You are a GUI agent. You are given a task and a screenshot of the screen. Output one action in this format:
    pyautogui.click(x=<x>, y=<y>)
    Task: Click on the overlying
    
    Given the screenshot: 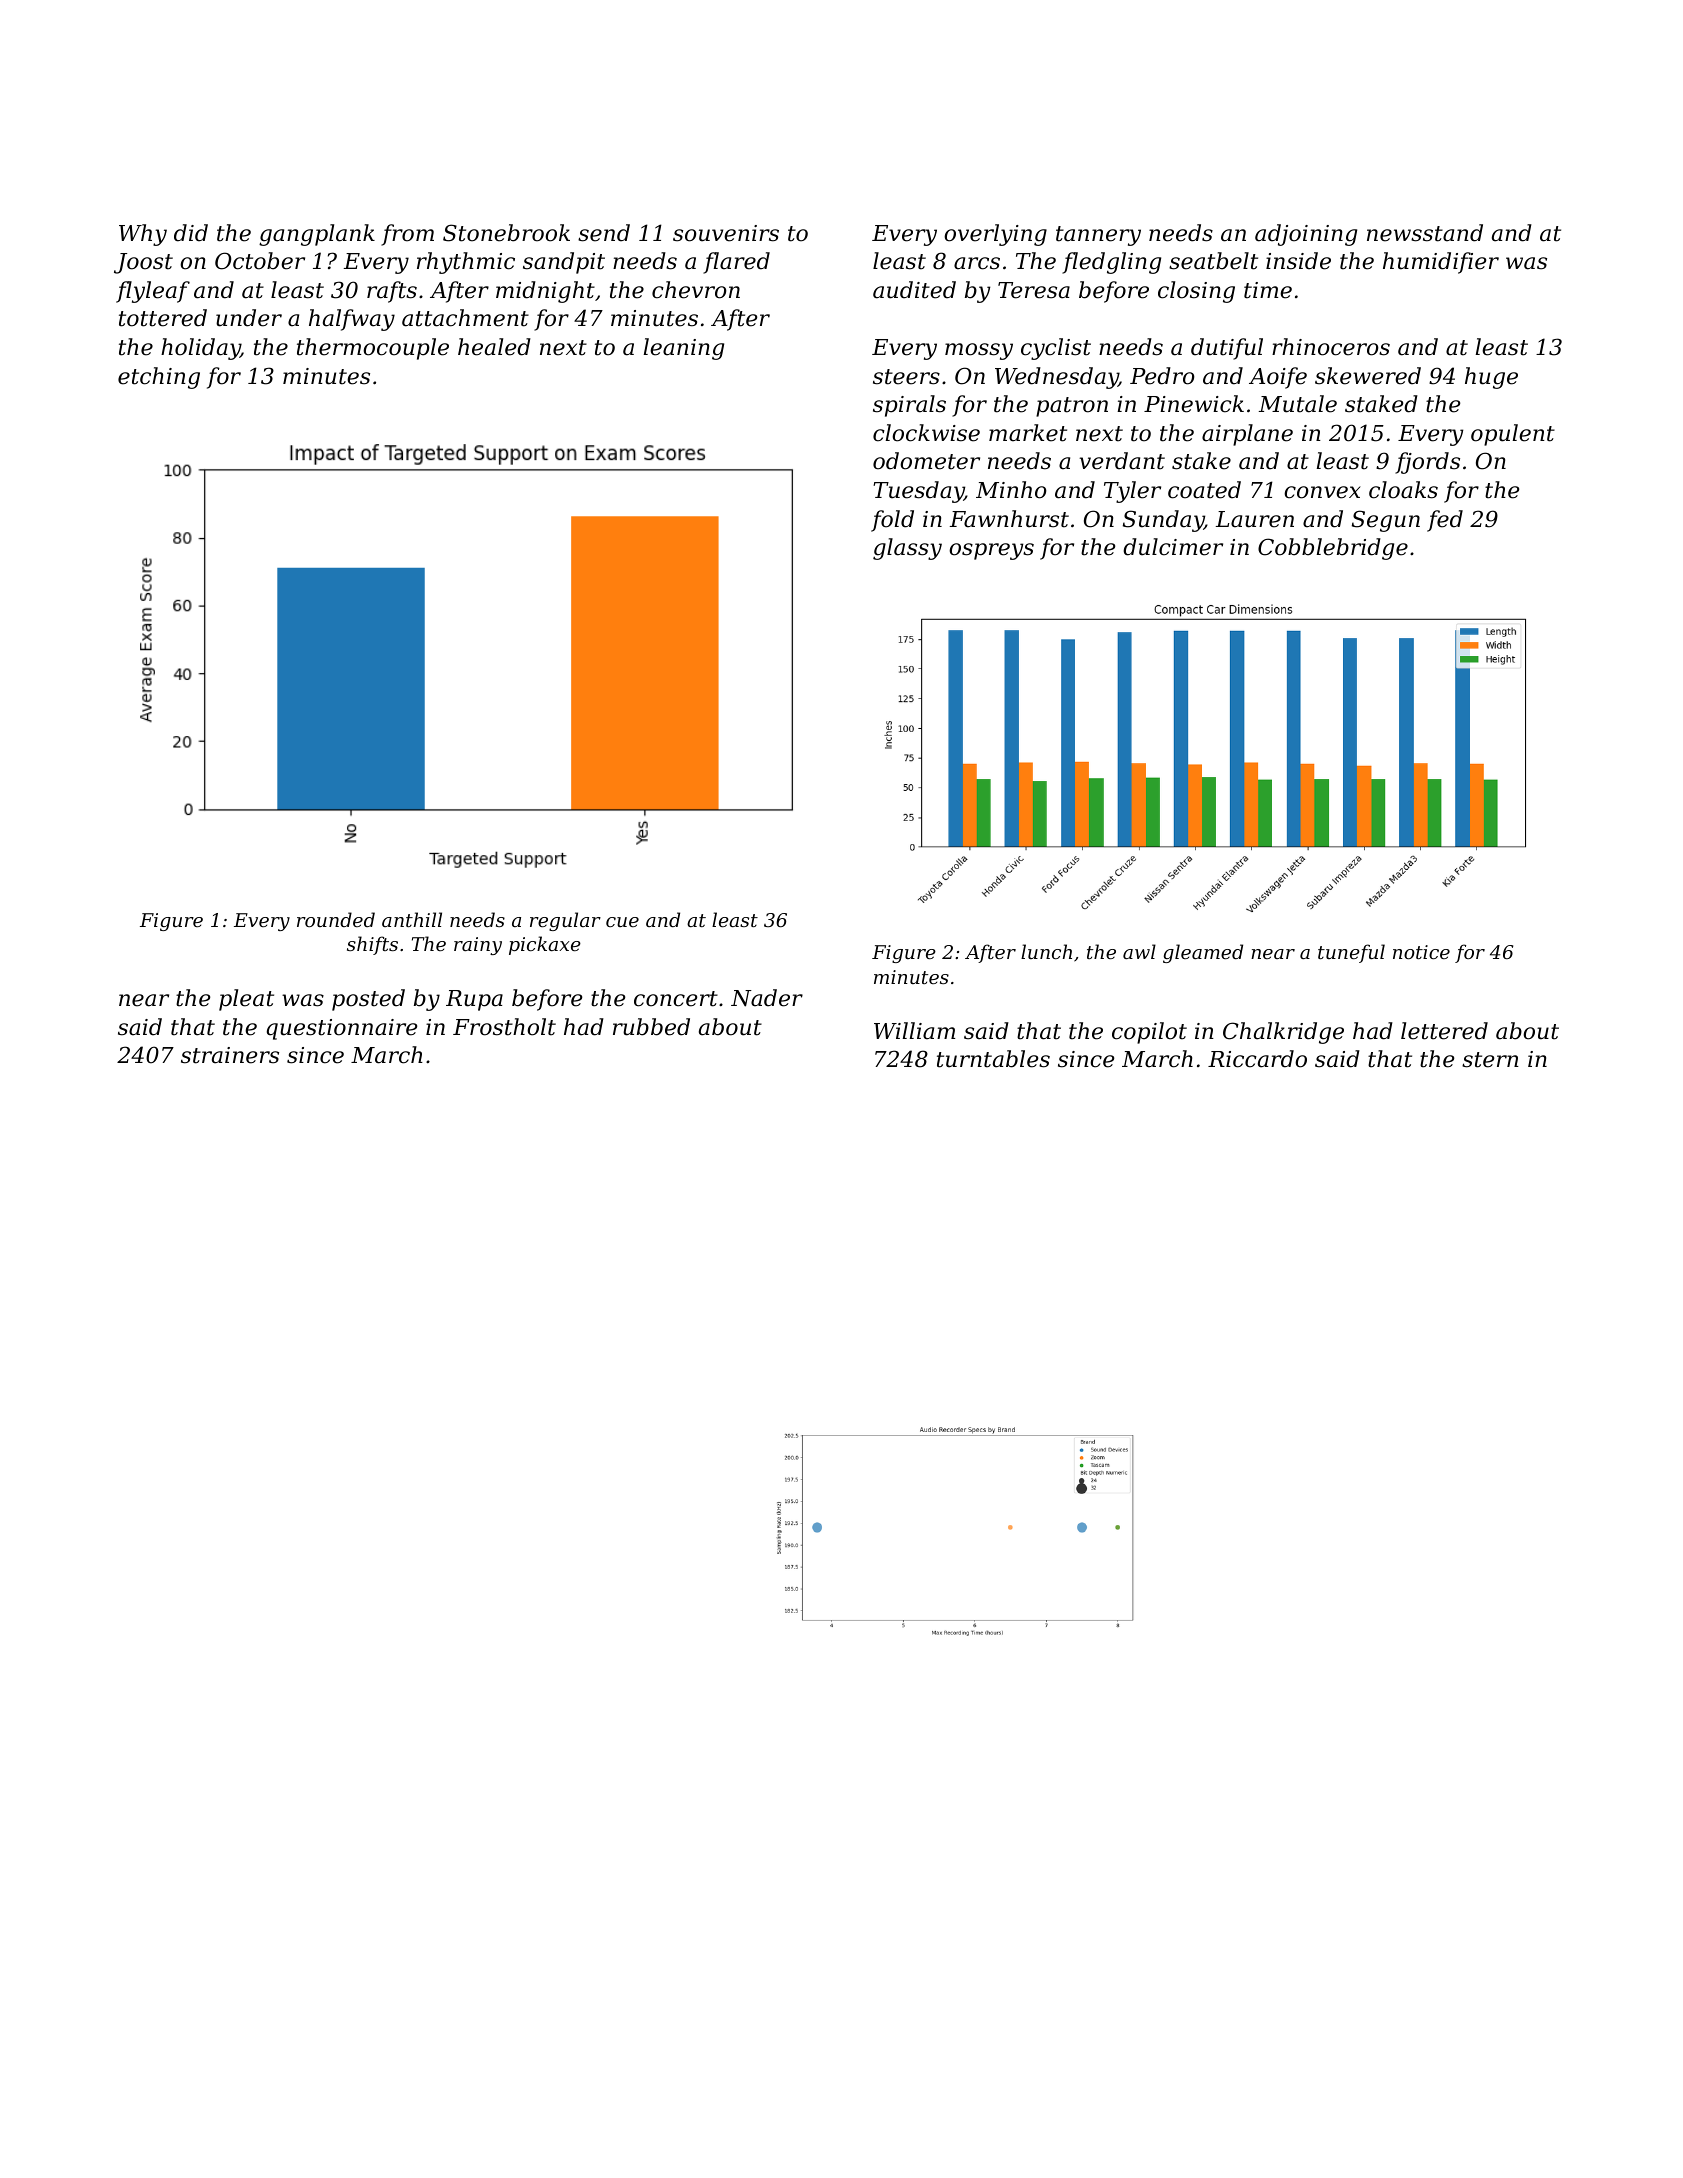 What is the action you would take?
    pyautogui.click(x=995, y=235)
